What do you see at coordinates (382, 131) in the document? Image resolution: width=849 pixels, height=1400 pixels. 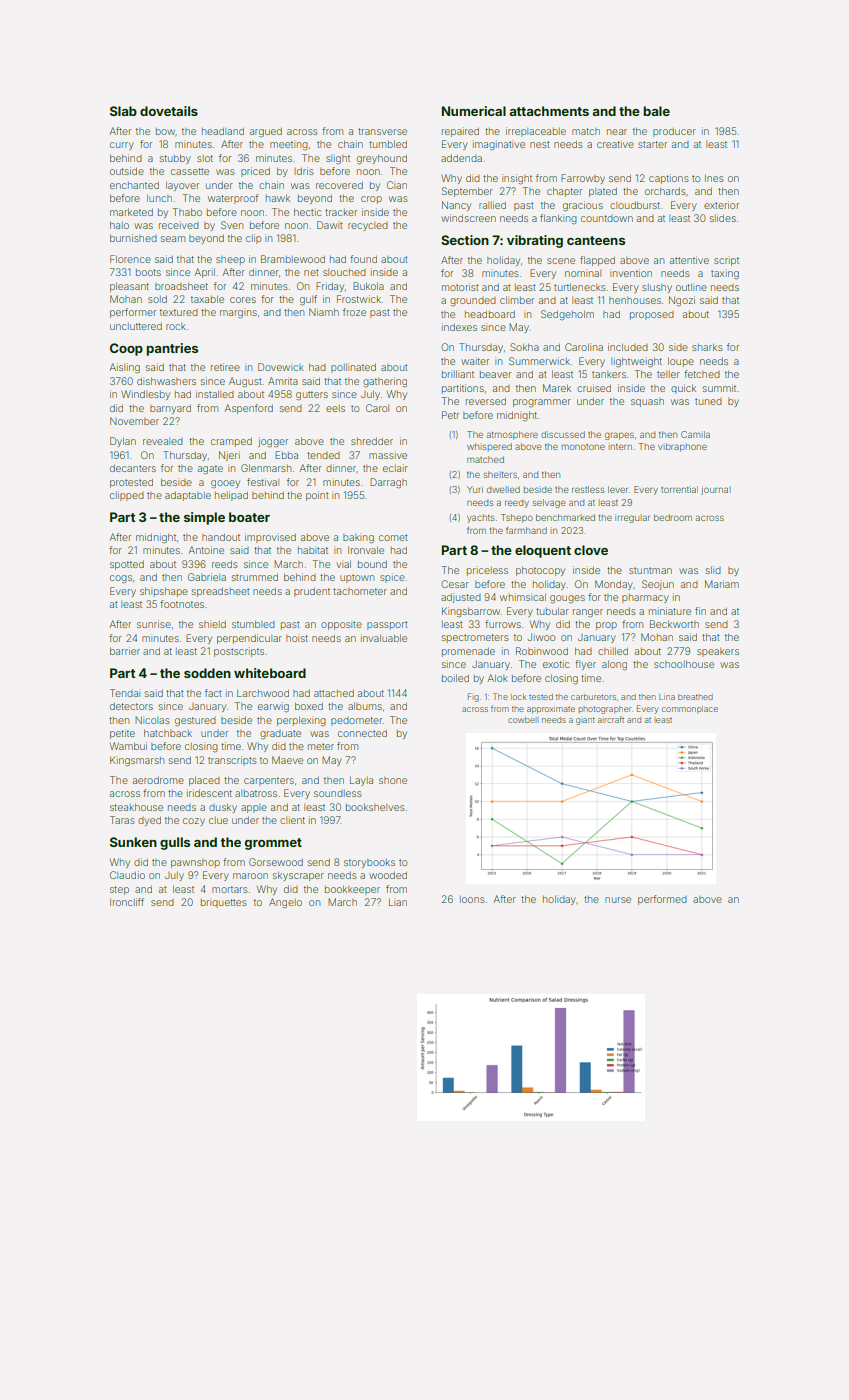 I see `transverse` at bounding box center [382, 131].
